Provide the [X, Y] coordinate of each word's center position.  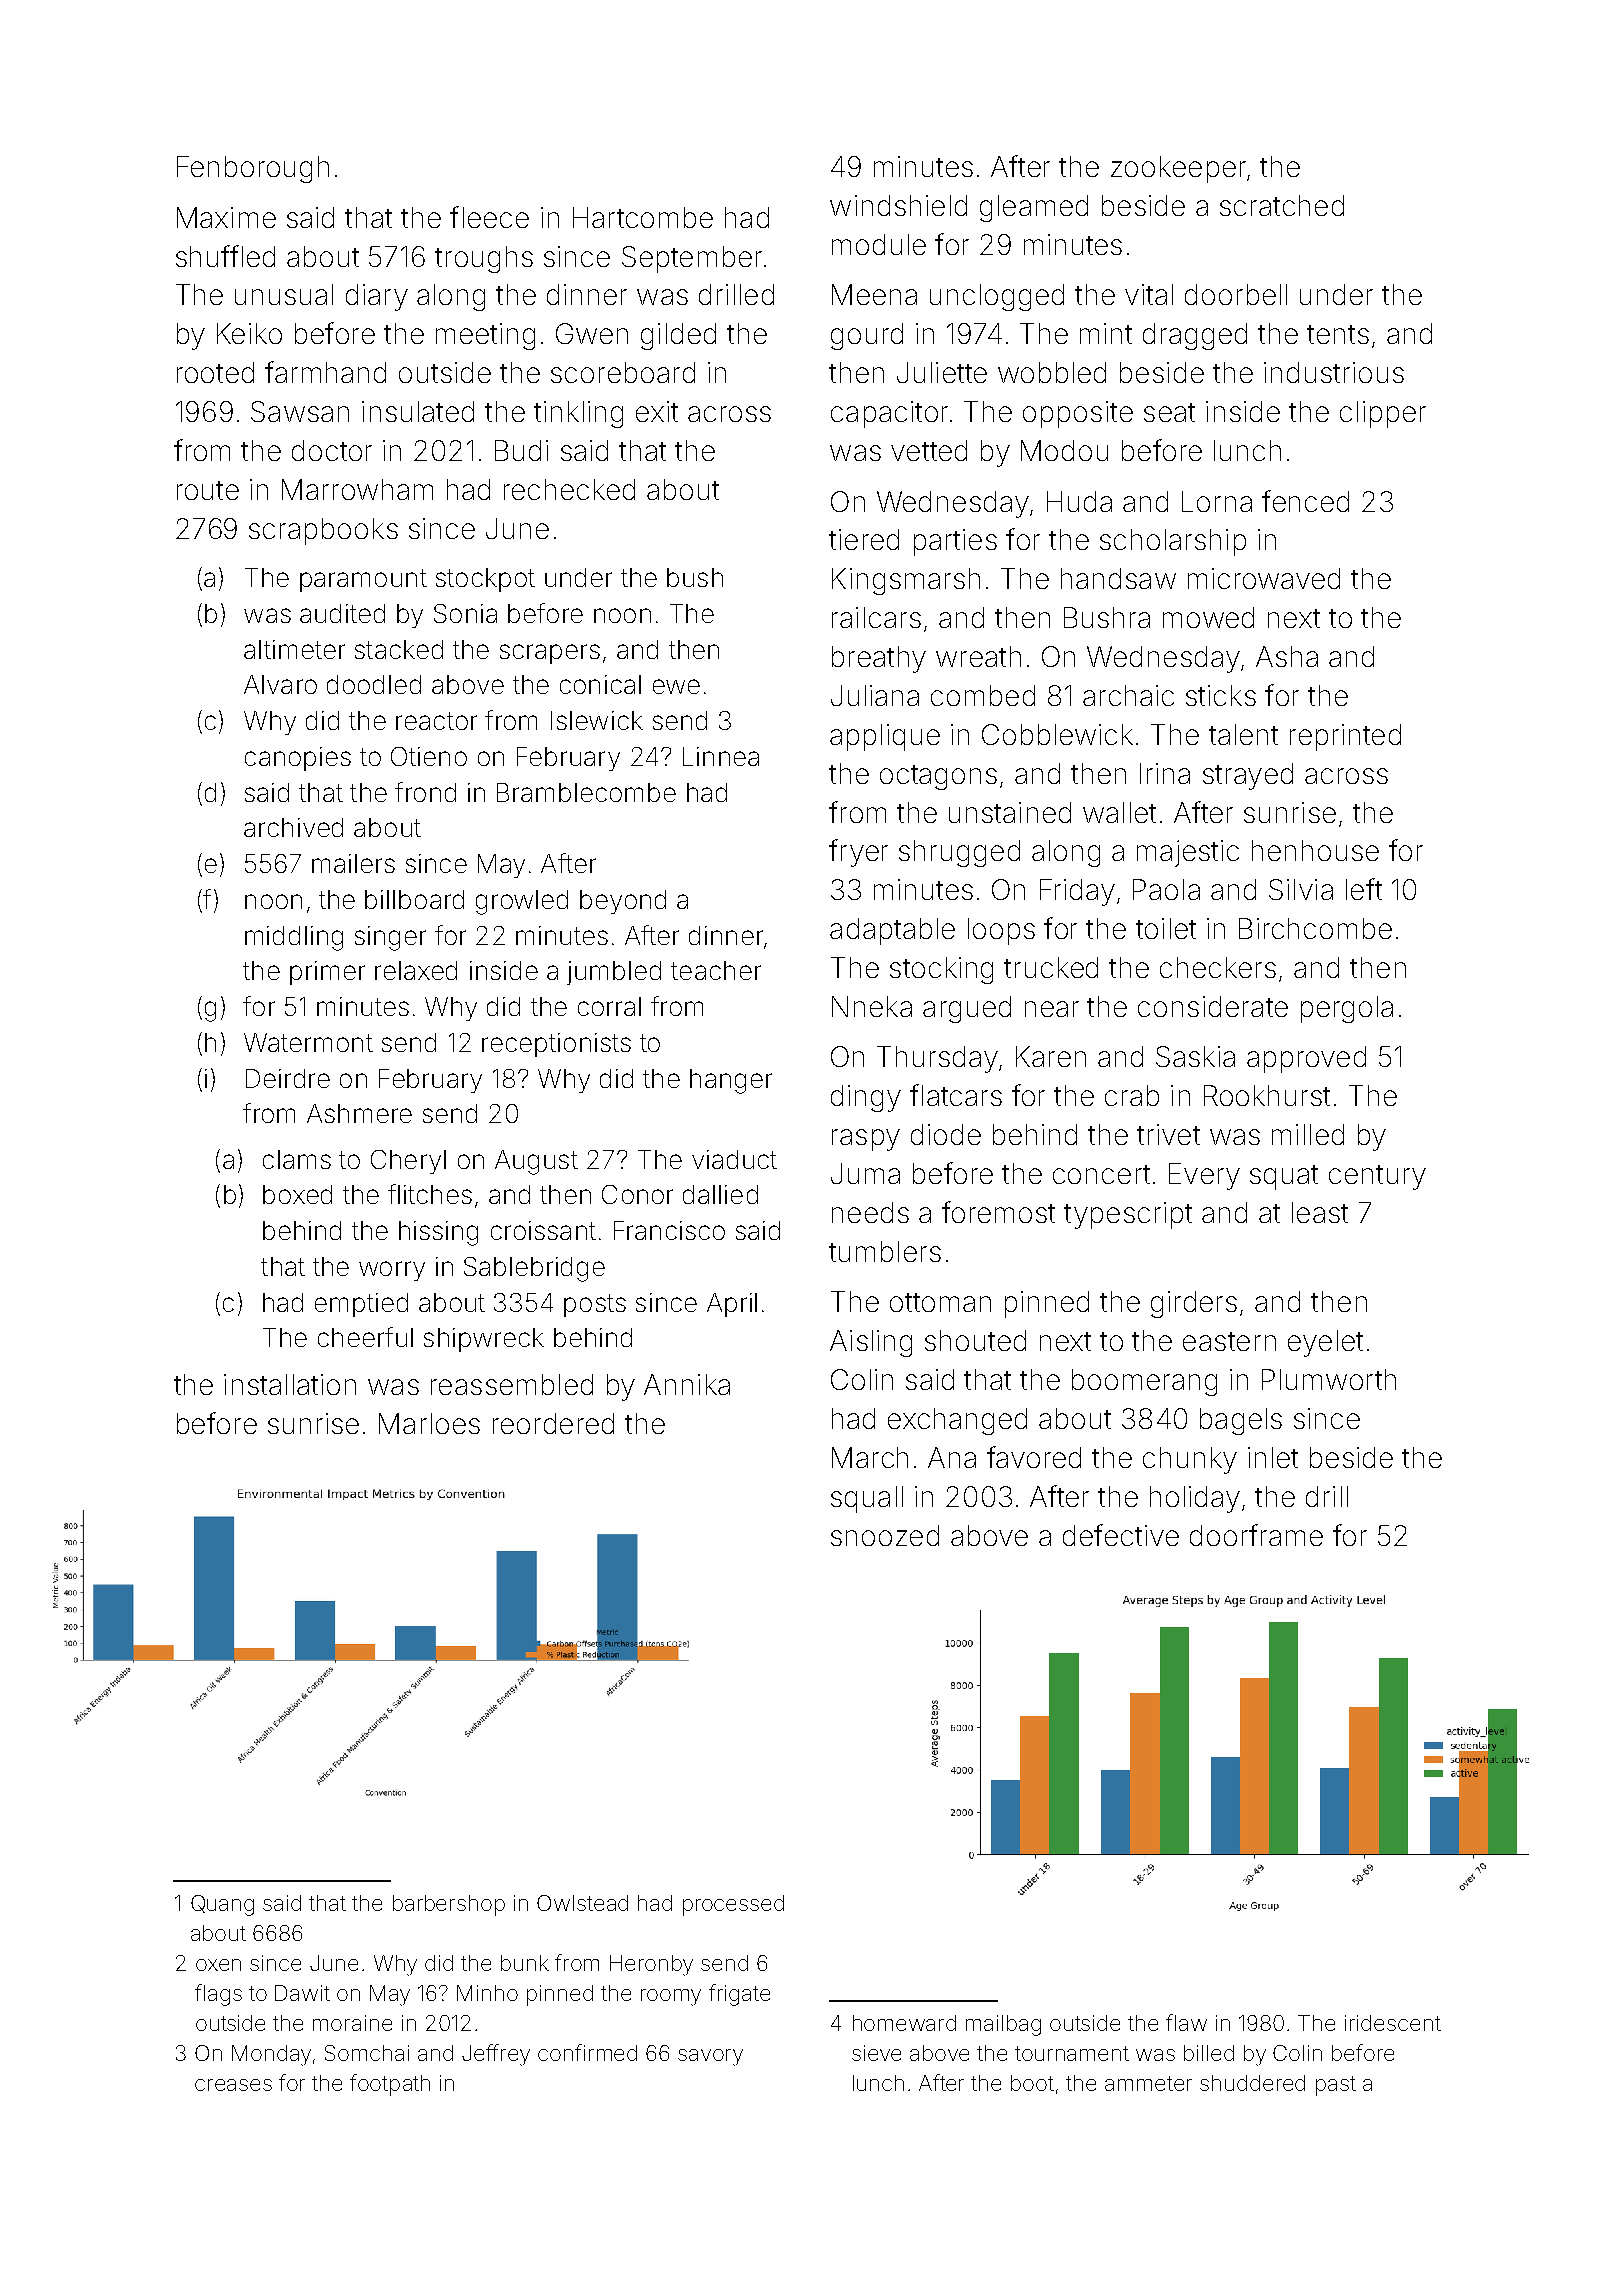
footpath [390, 2085]
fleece [489, 217]
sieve [876, 2053]
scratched [1282, 205]
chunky [1190, 1460]
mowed [1208, 617]
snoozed [885, 1535]
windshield [898, 205]
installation [290, 1384]
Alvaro [280, 684]
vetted [929, 450]
